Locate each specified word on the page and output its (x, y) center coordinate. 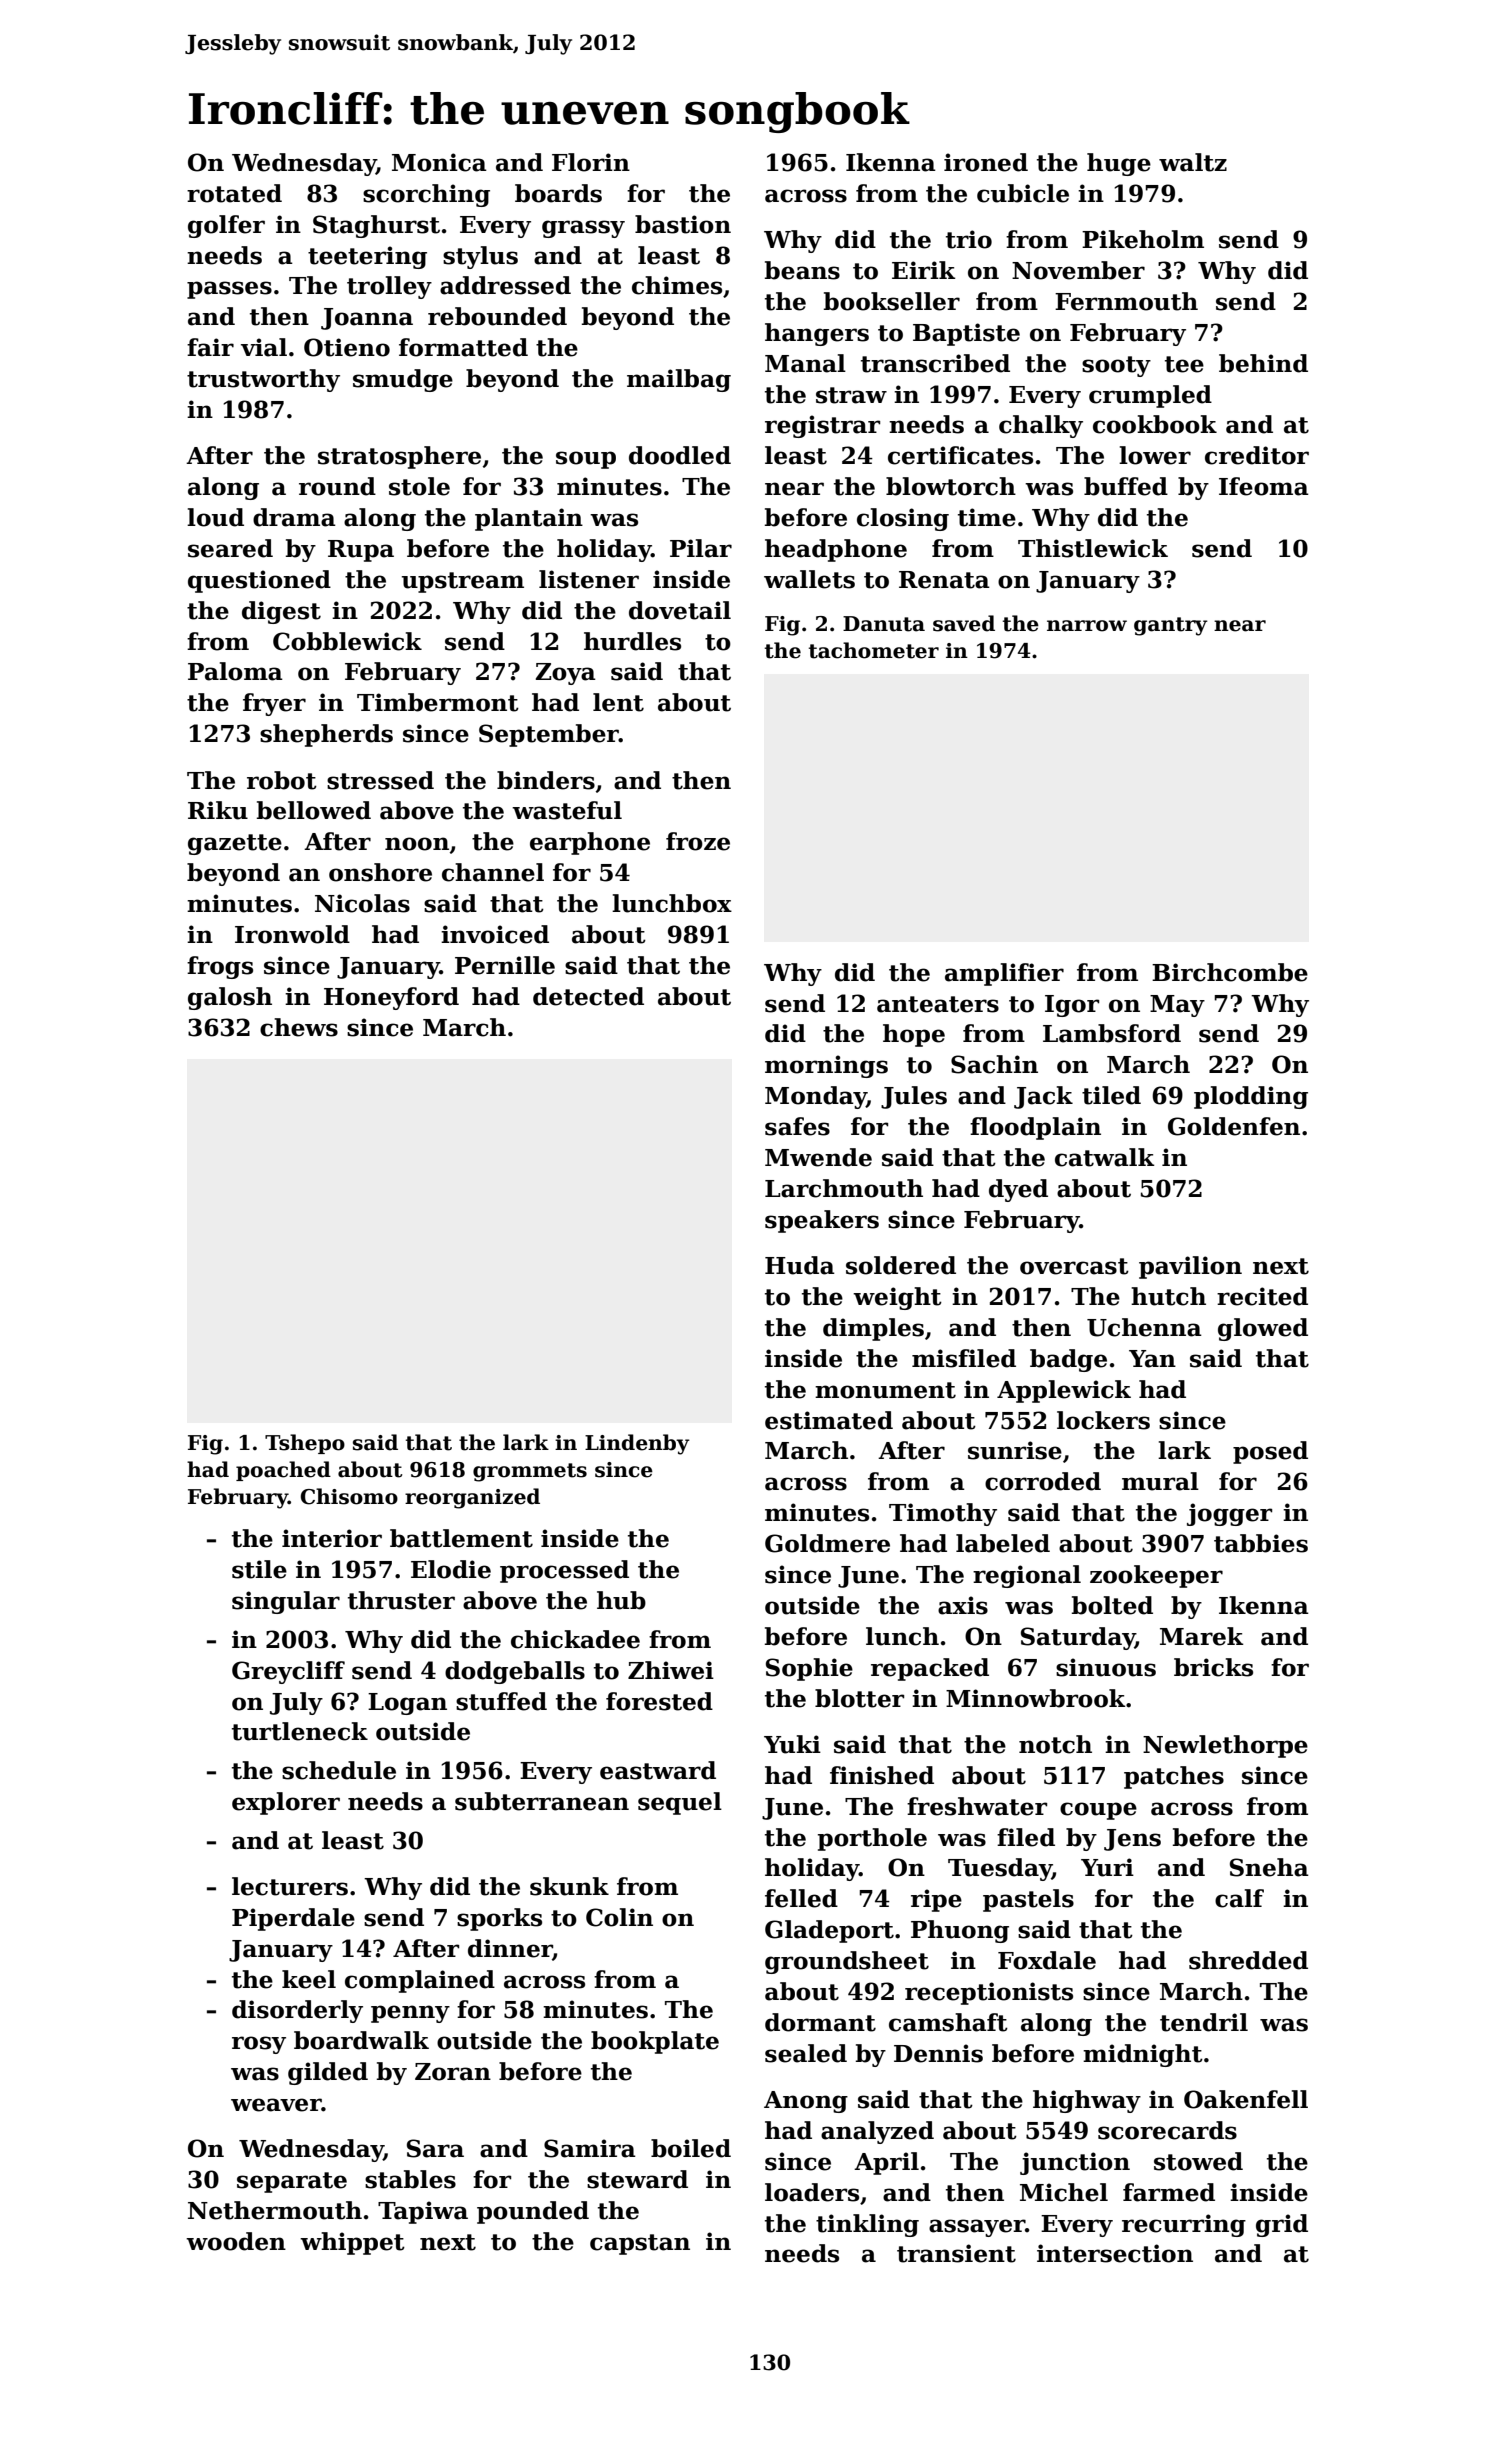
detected (588, 996)
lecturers (290, 1886)
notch (1055, 1744)
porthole (872, 1839)
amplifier (1004, 974)
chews (299, 1027)
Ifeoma (1264, 486)
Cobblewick (347, 641)
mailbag (679, 380)
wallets (809, 579)
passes (229, 290)
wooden (236, 2241)
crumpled (1150, 396)
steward (637, 2179)
